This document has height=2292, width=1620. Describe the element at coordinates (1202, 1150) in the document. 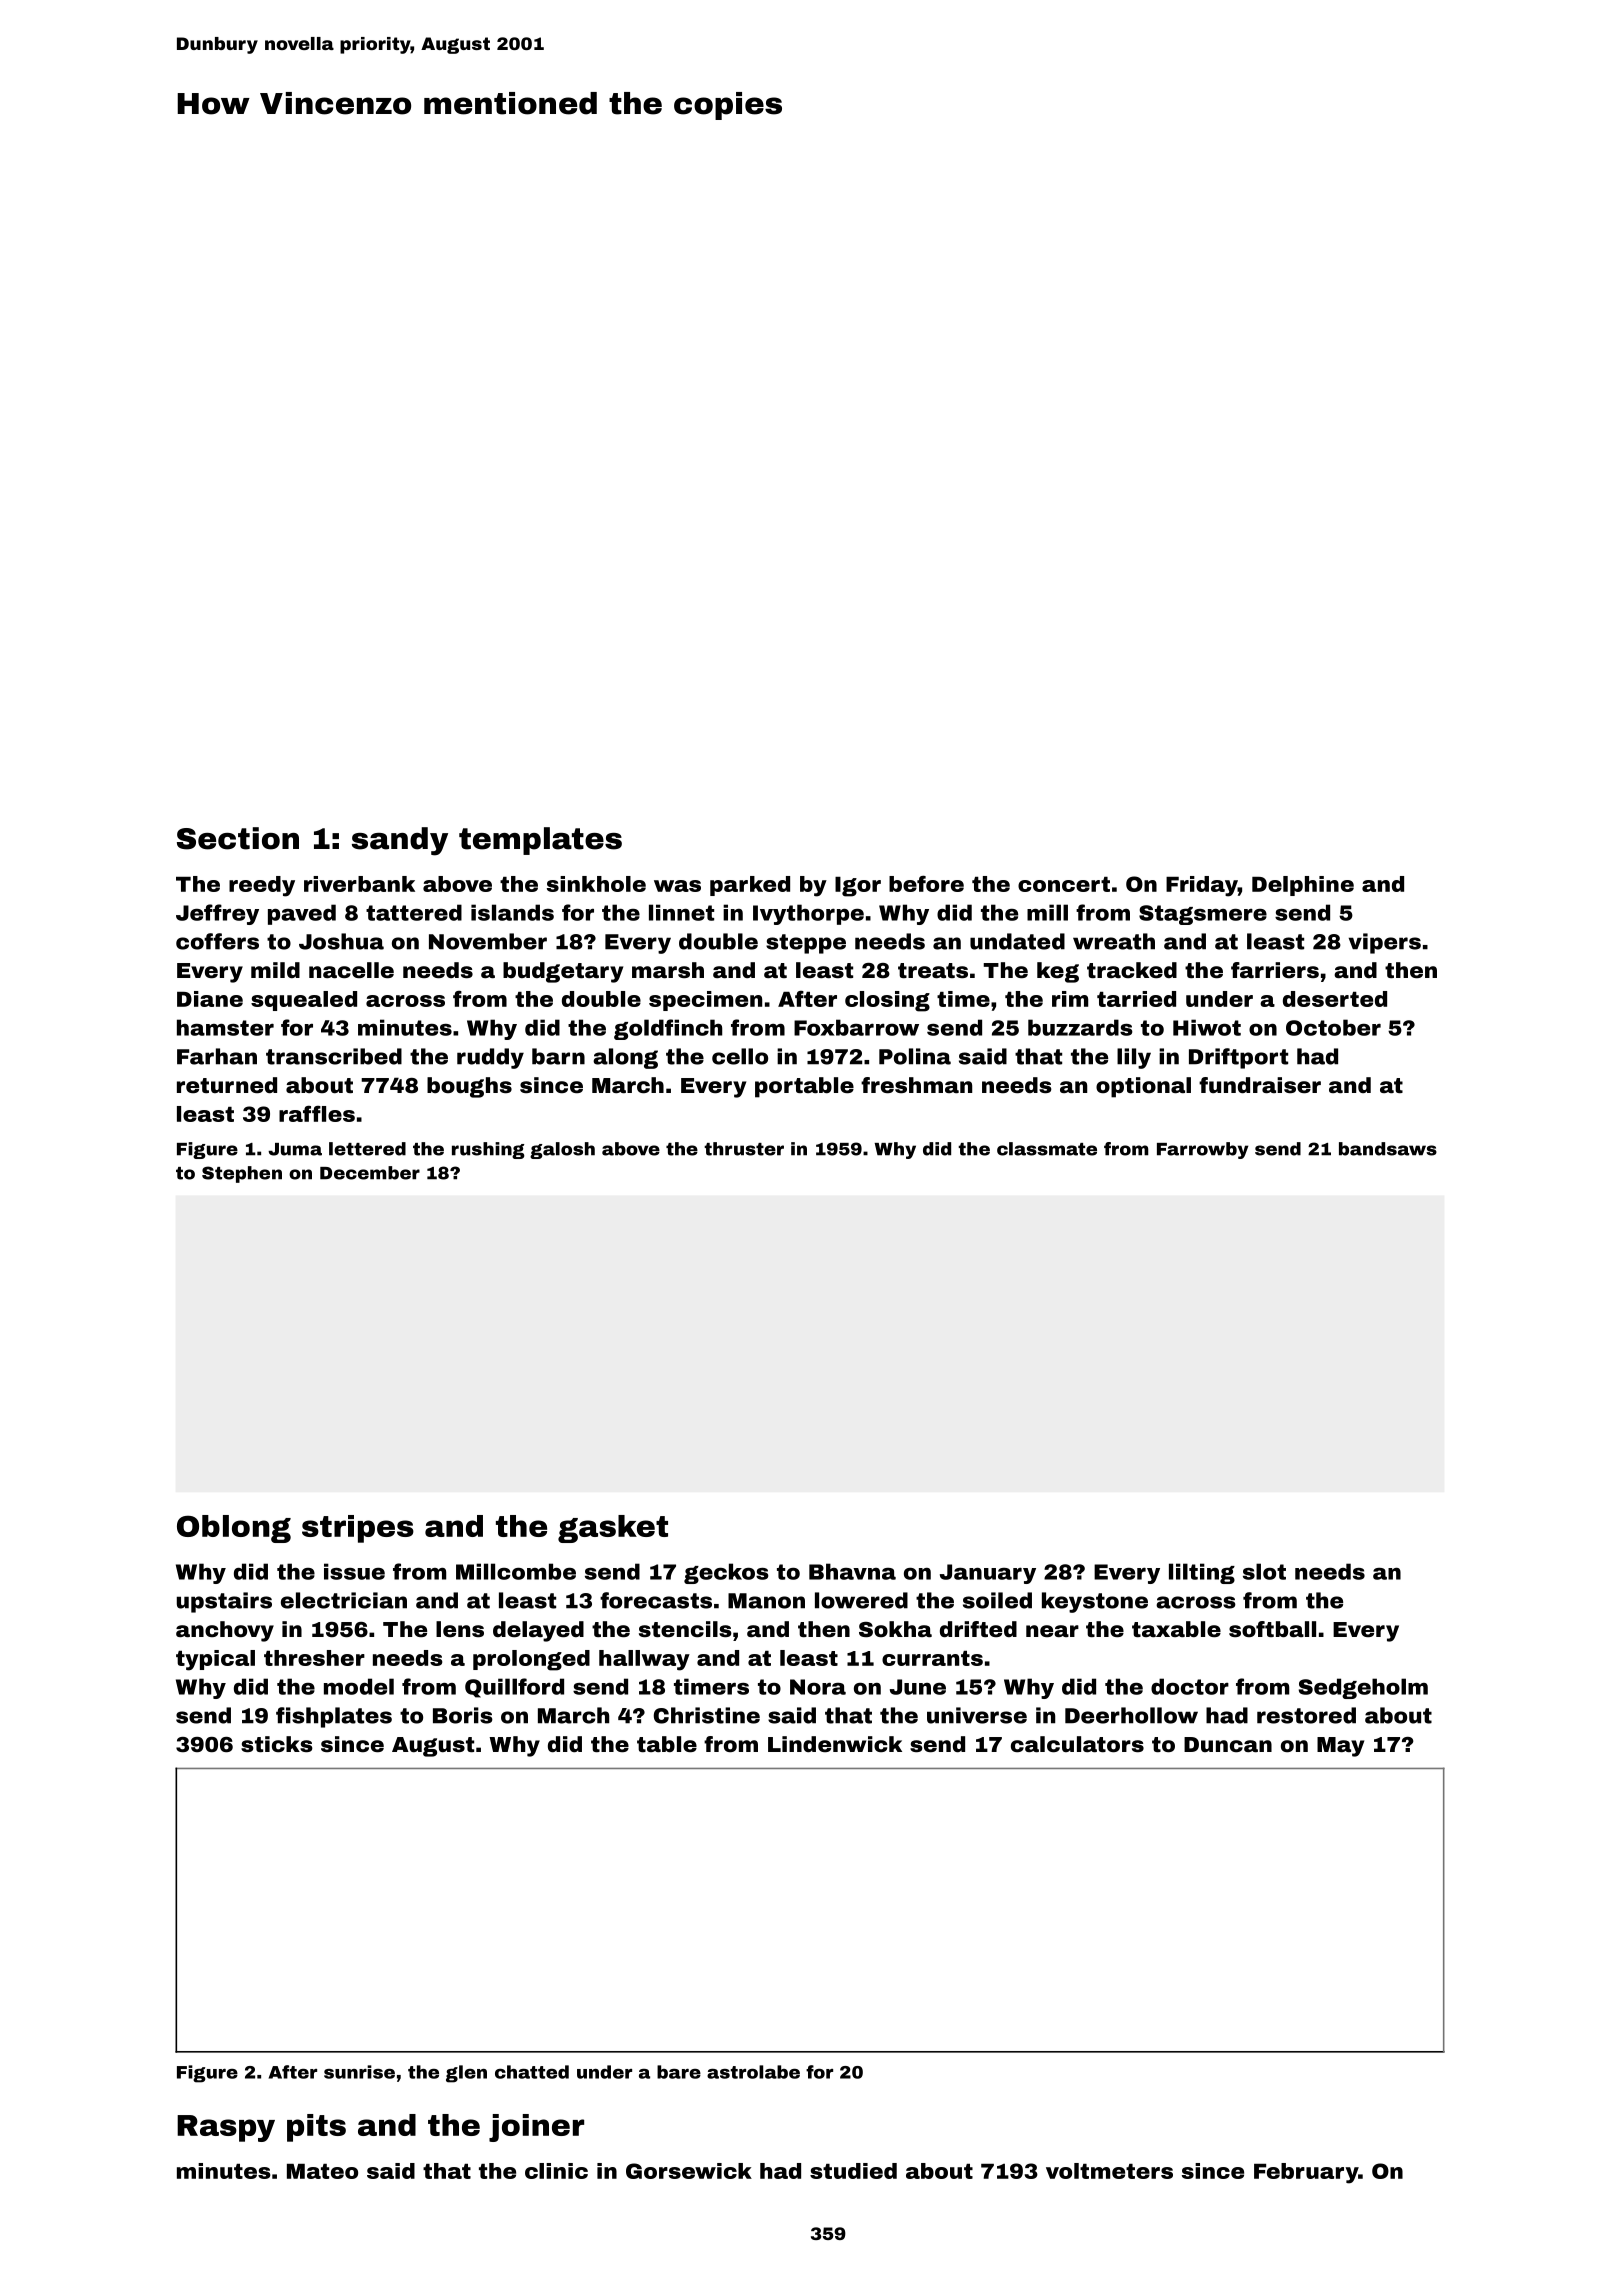

I see `Farrowby` at that location.
